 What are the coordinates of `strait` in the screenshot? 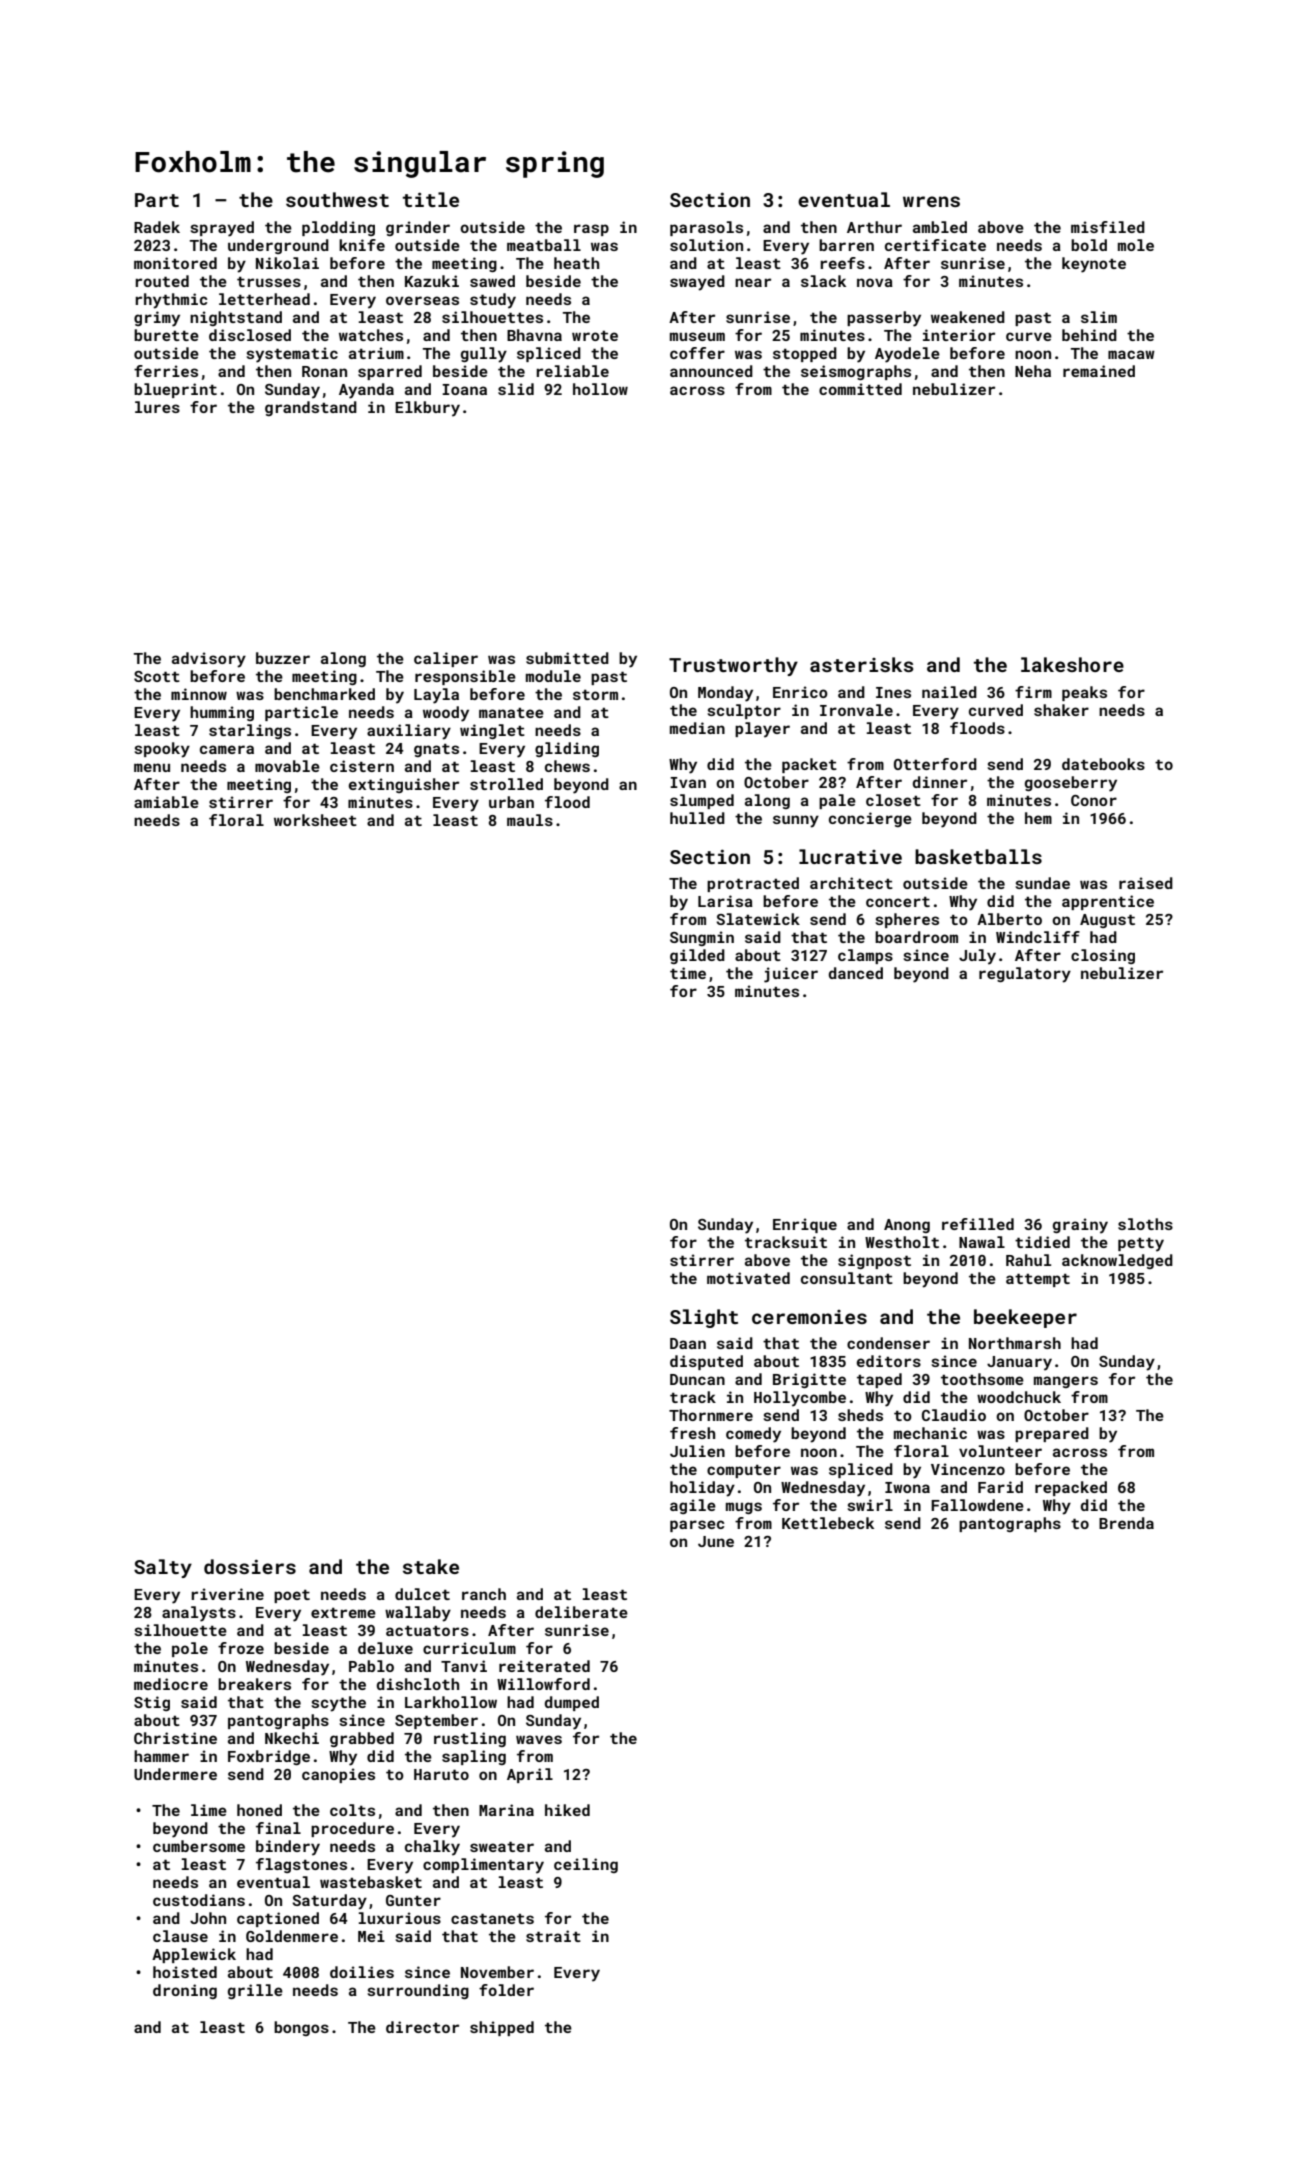 It's located at (553, 1936).
